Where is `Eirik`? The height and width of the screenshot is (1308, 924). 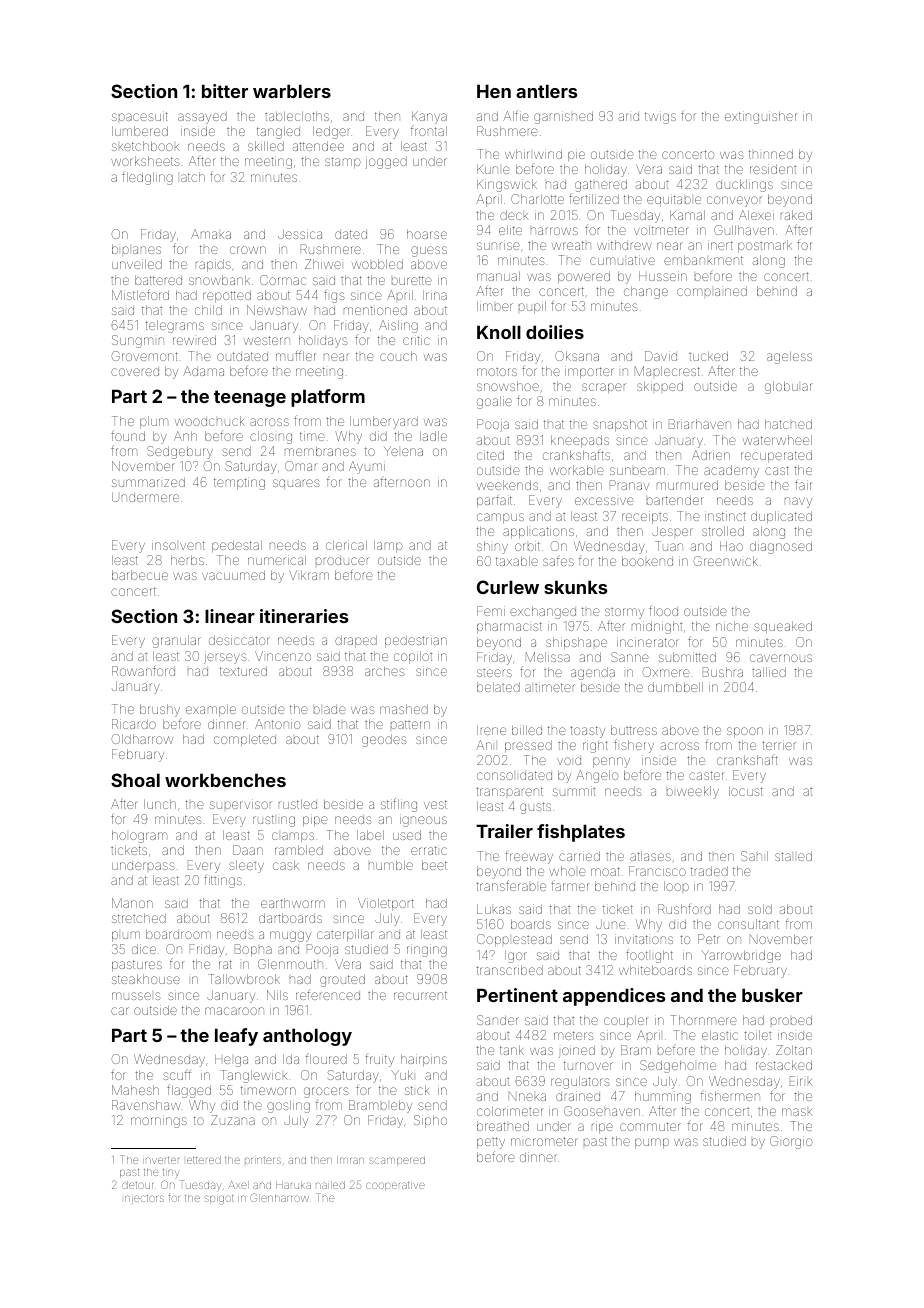
Eirik is located at coordinates (801, 1081).
